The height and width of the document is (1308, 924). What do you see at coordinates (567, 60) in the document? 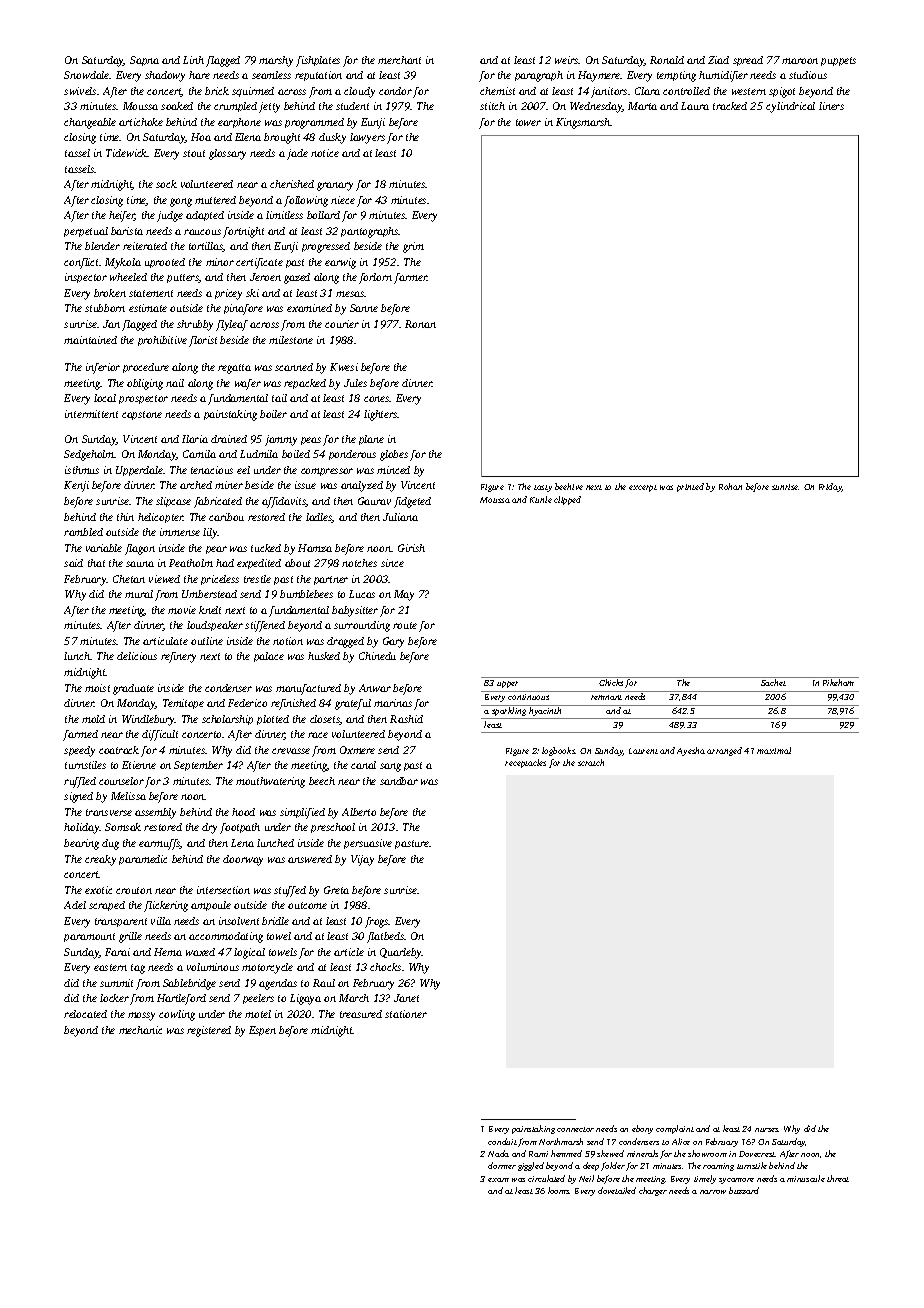
I see `weirs` at bounding box center [567, 60].
